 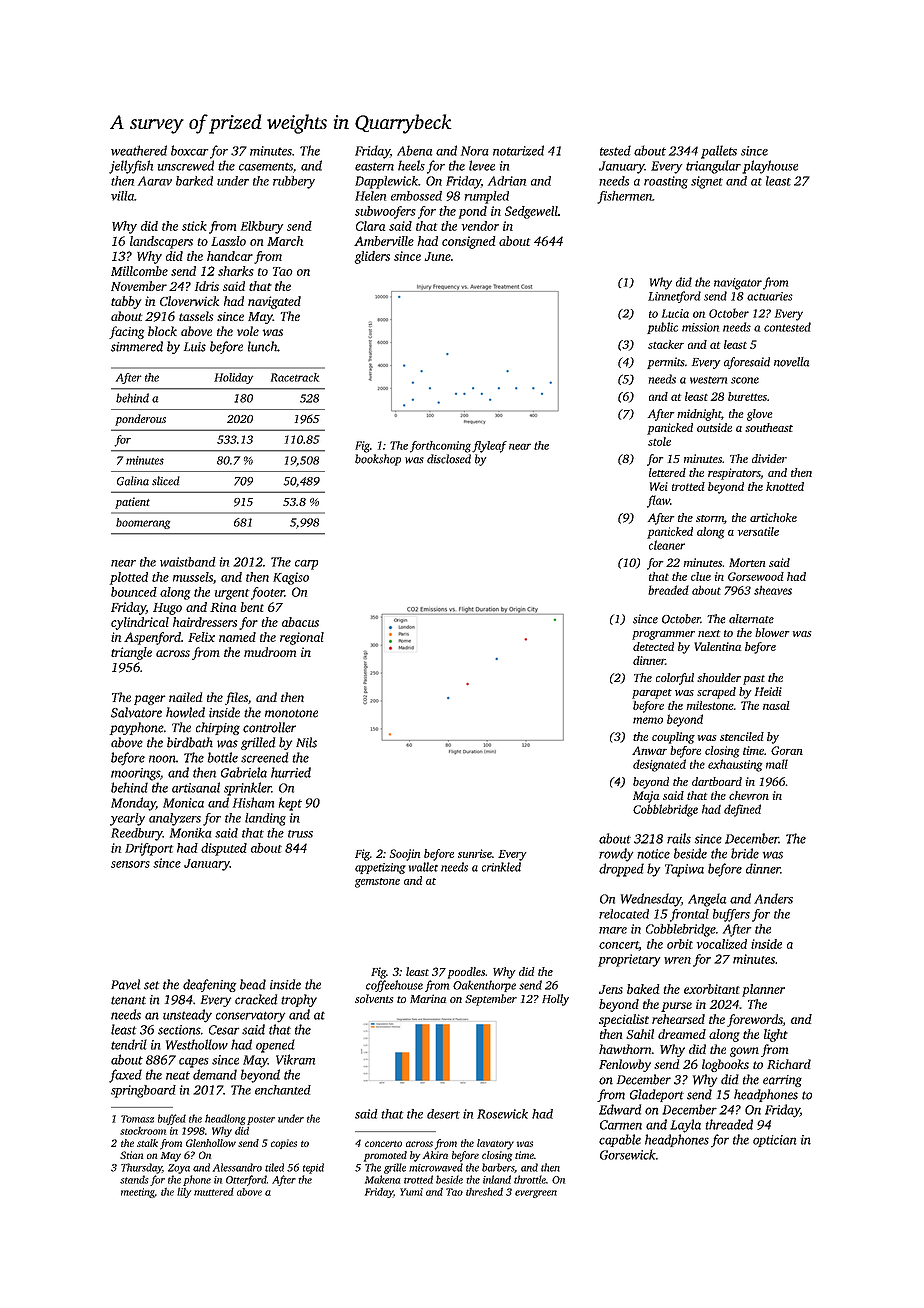 I want to click on actuaries, so click(x=770, y=296).
